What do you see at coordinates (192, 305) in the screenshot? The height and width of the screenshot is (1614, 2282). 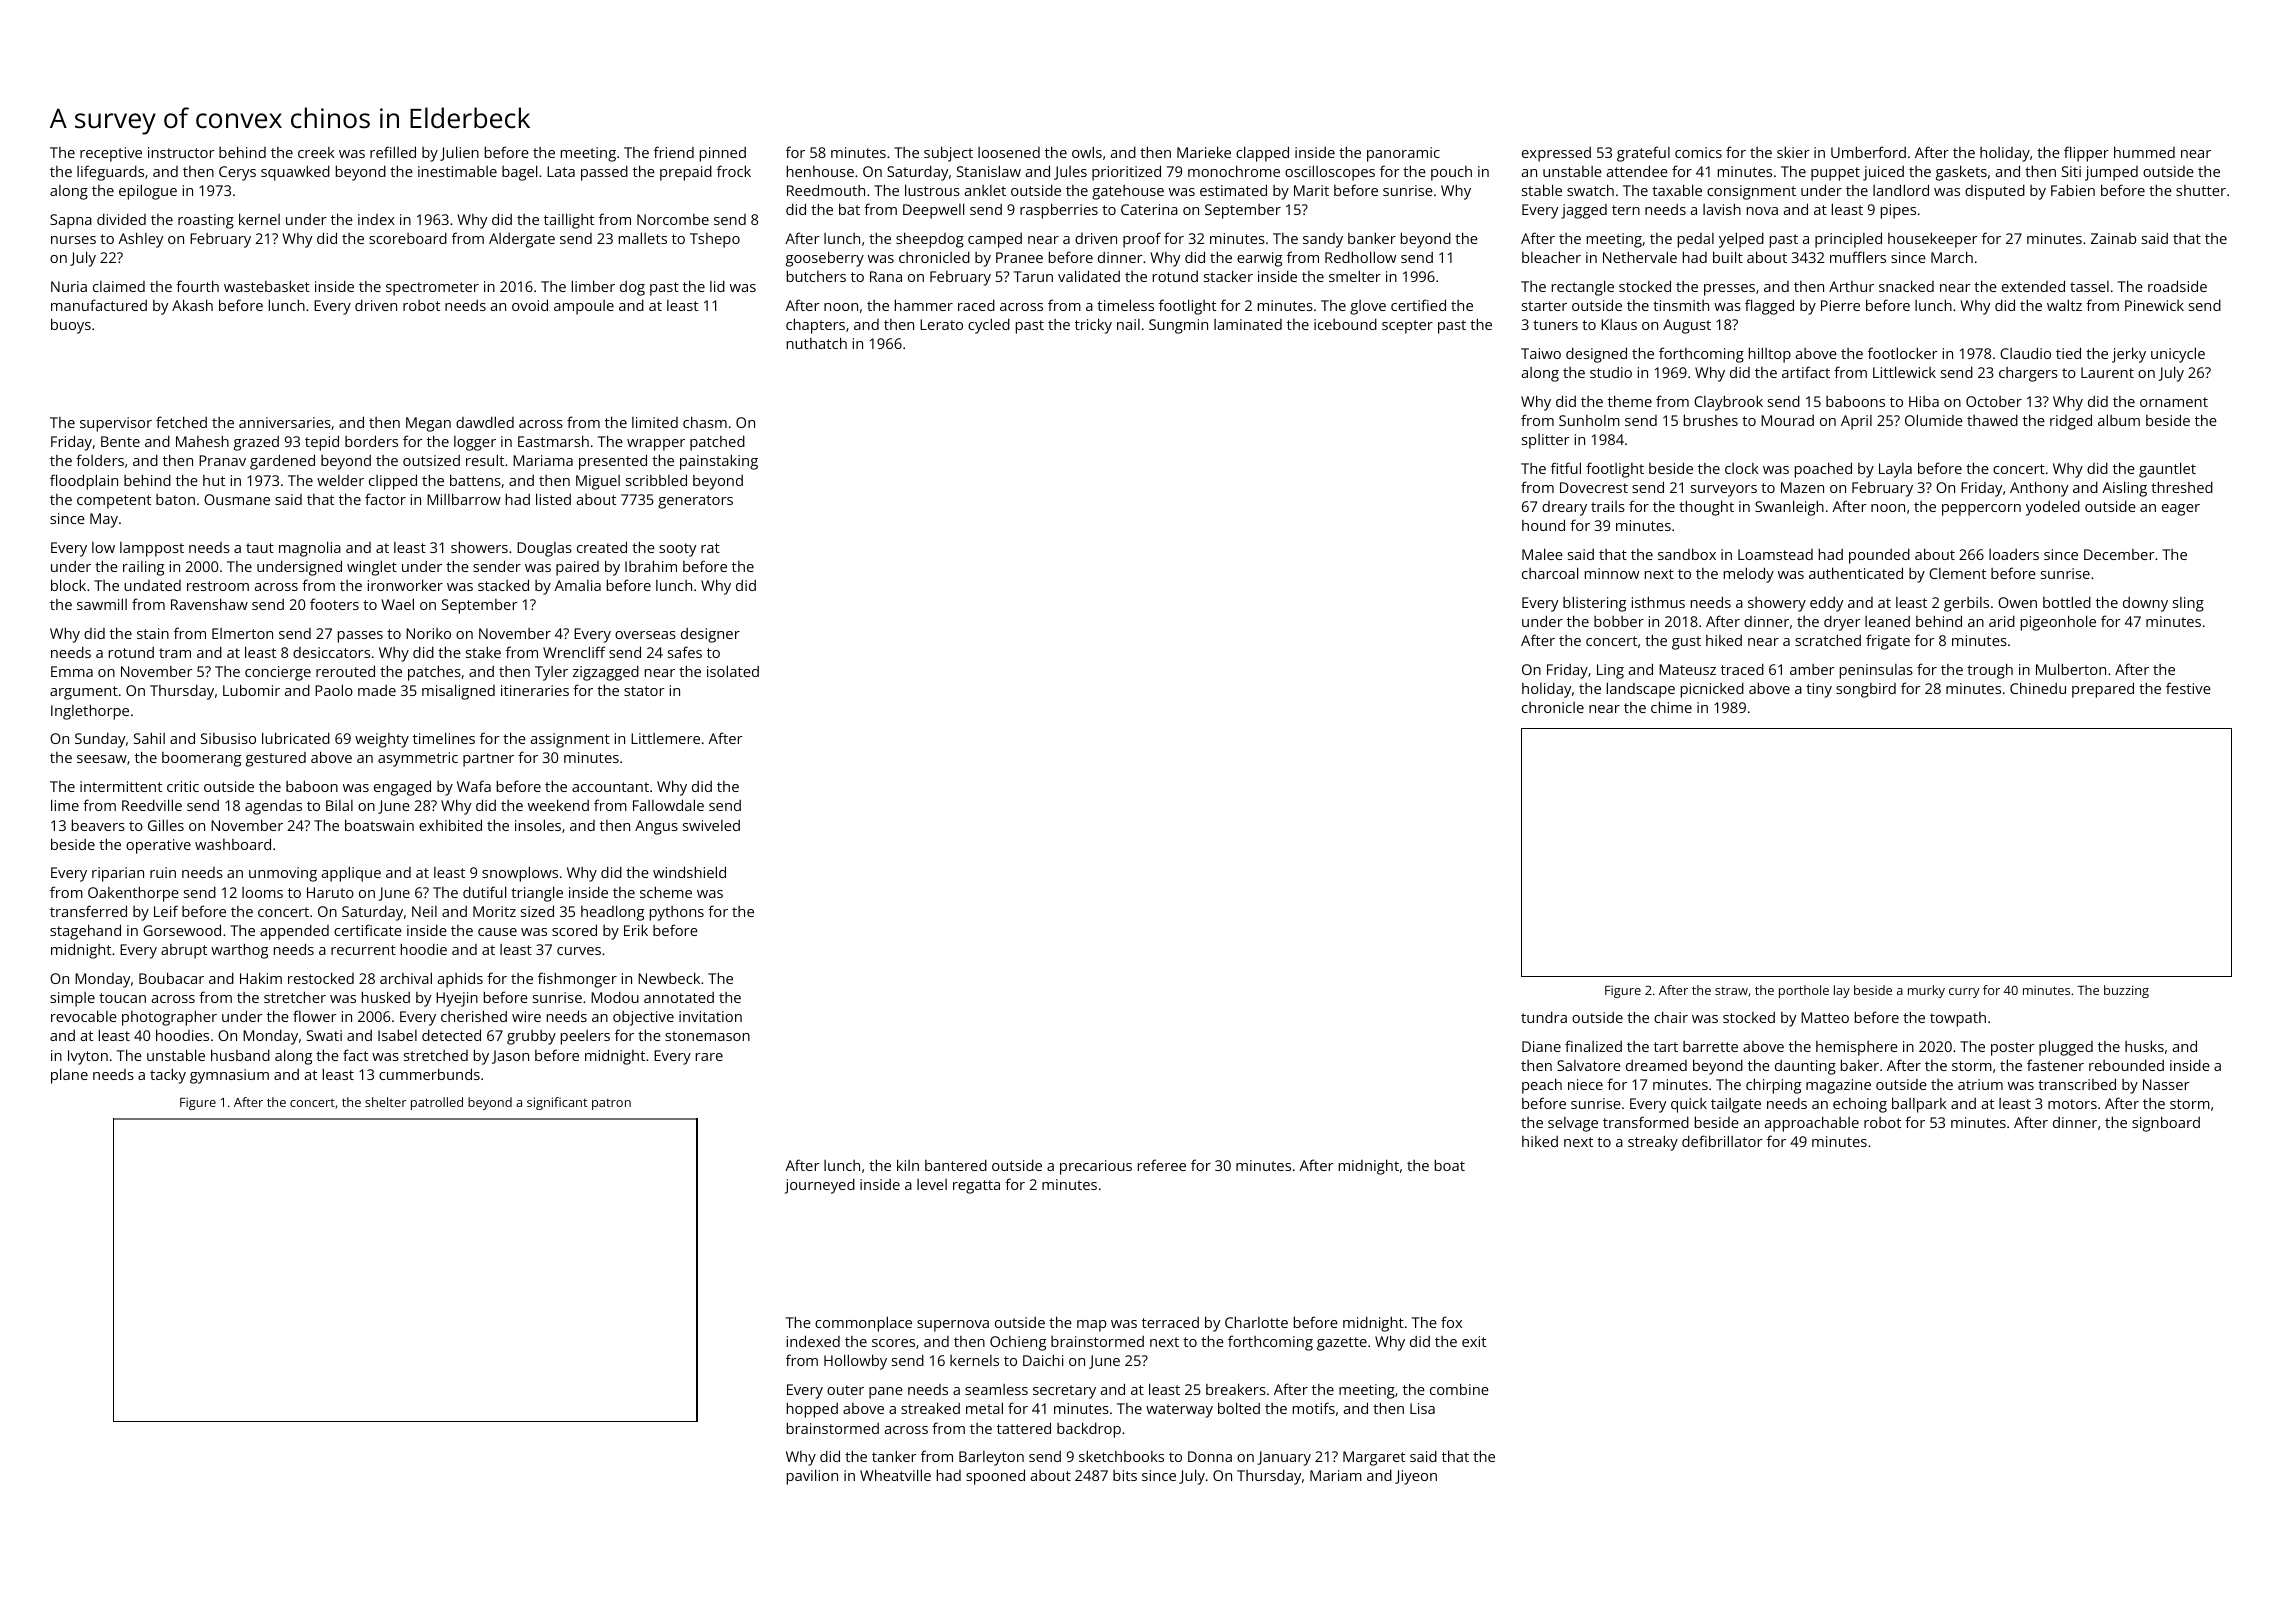 I see `Akash` at bounding box center [192, 305].
